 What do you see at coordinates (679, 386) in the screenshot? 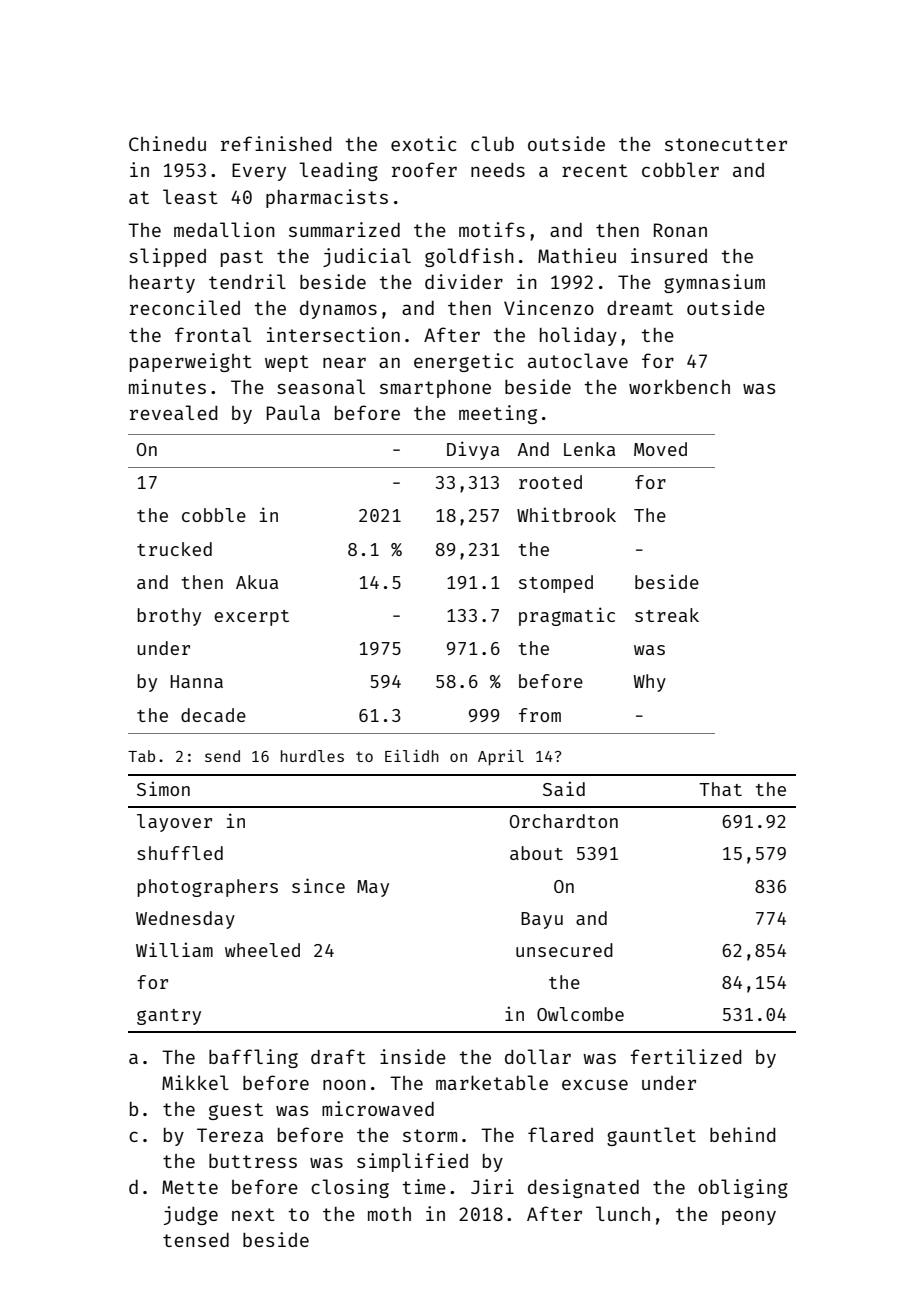
I see `workbench` at bounding box center [679, 386].
